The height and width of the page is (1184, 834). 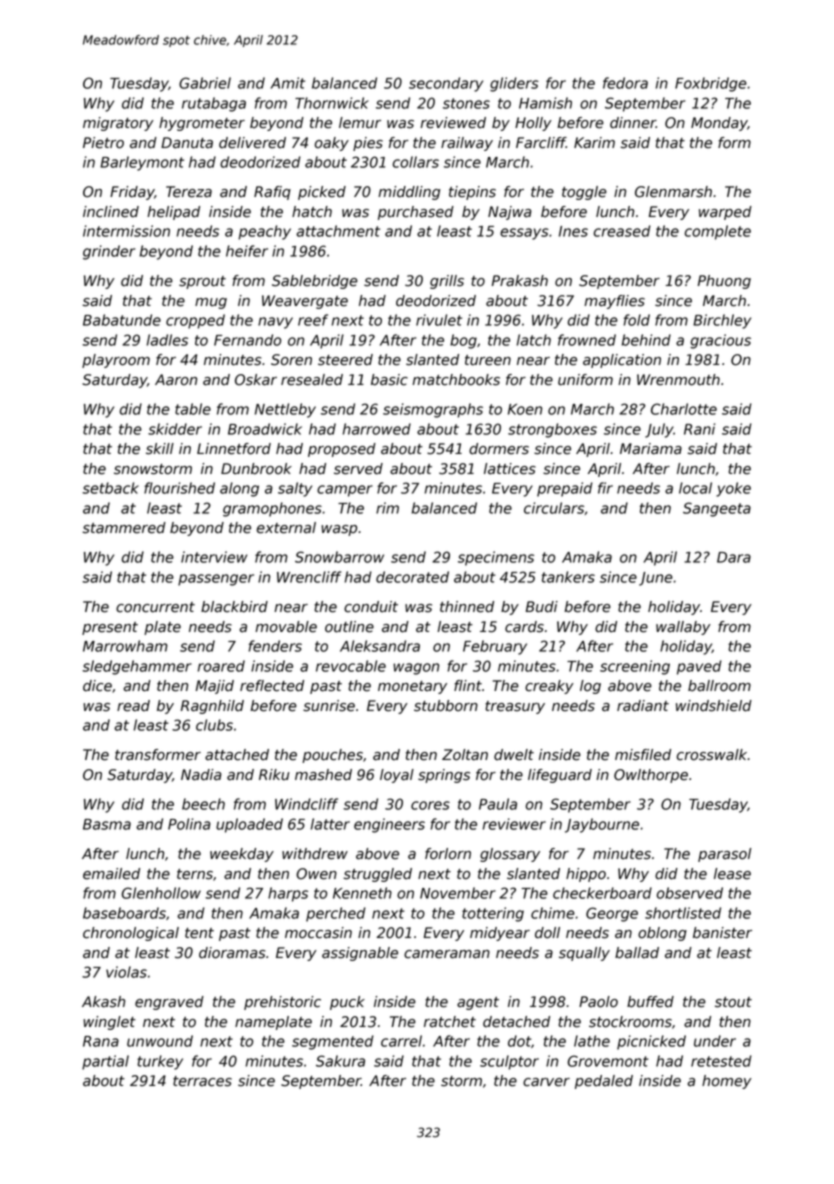 I want to click on decorated, so click(x=412, y=577).
